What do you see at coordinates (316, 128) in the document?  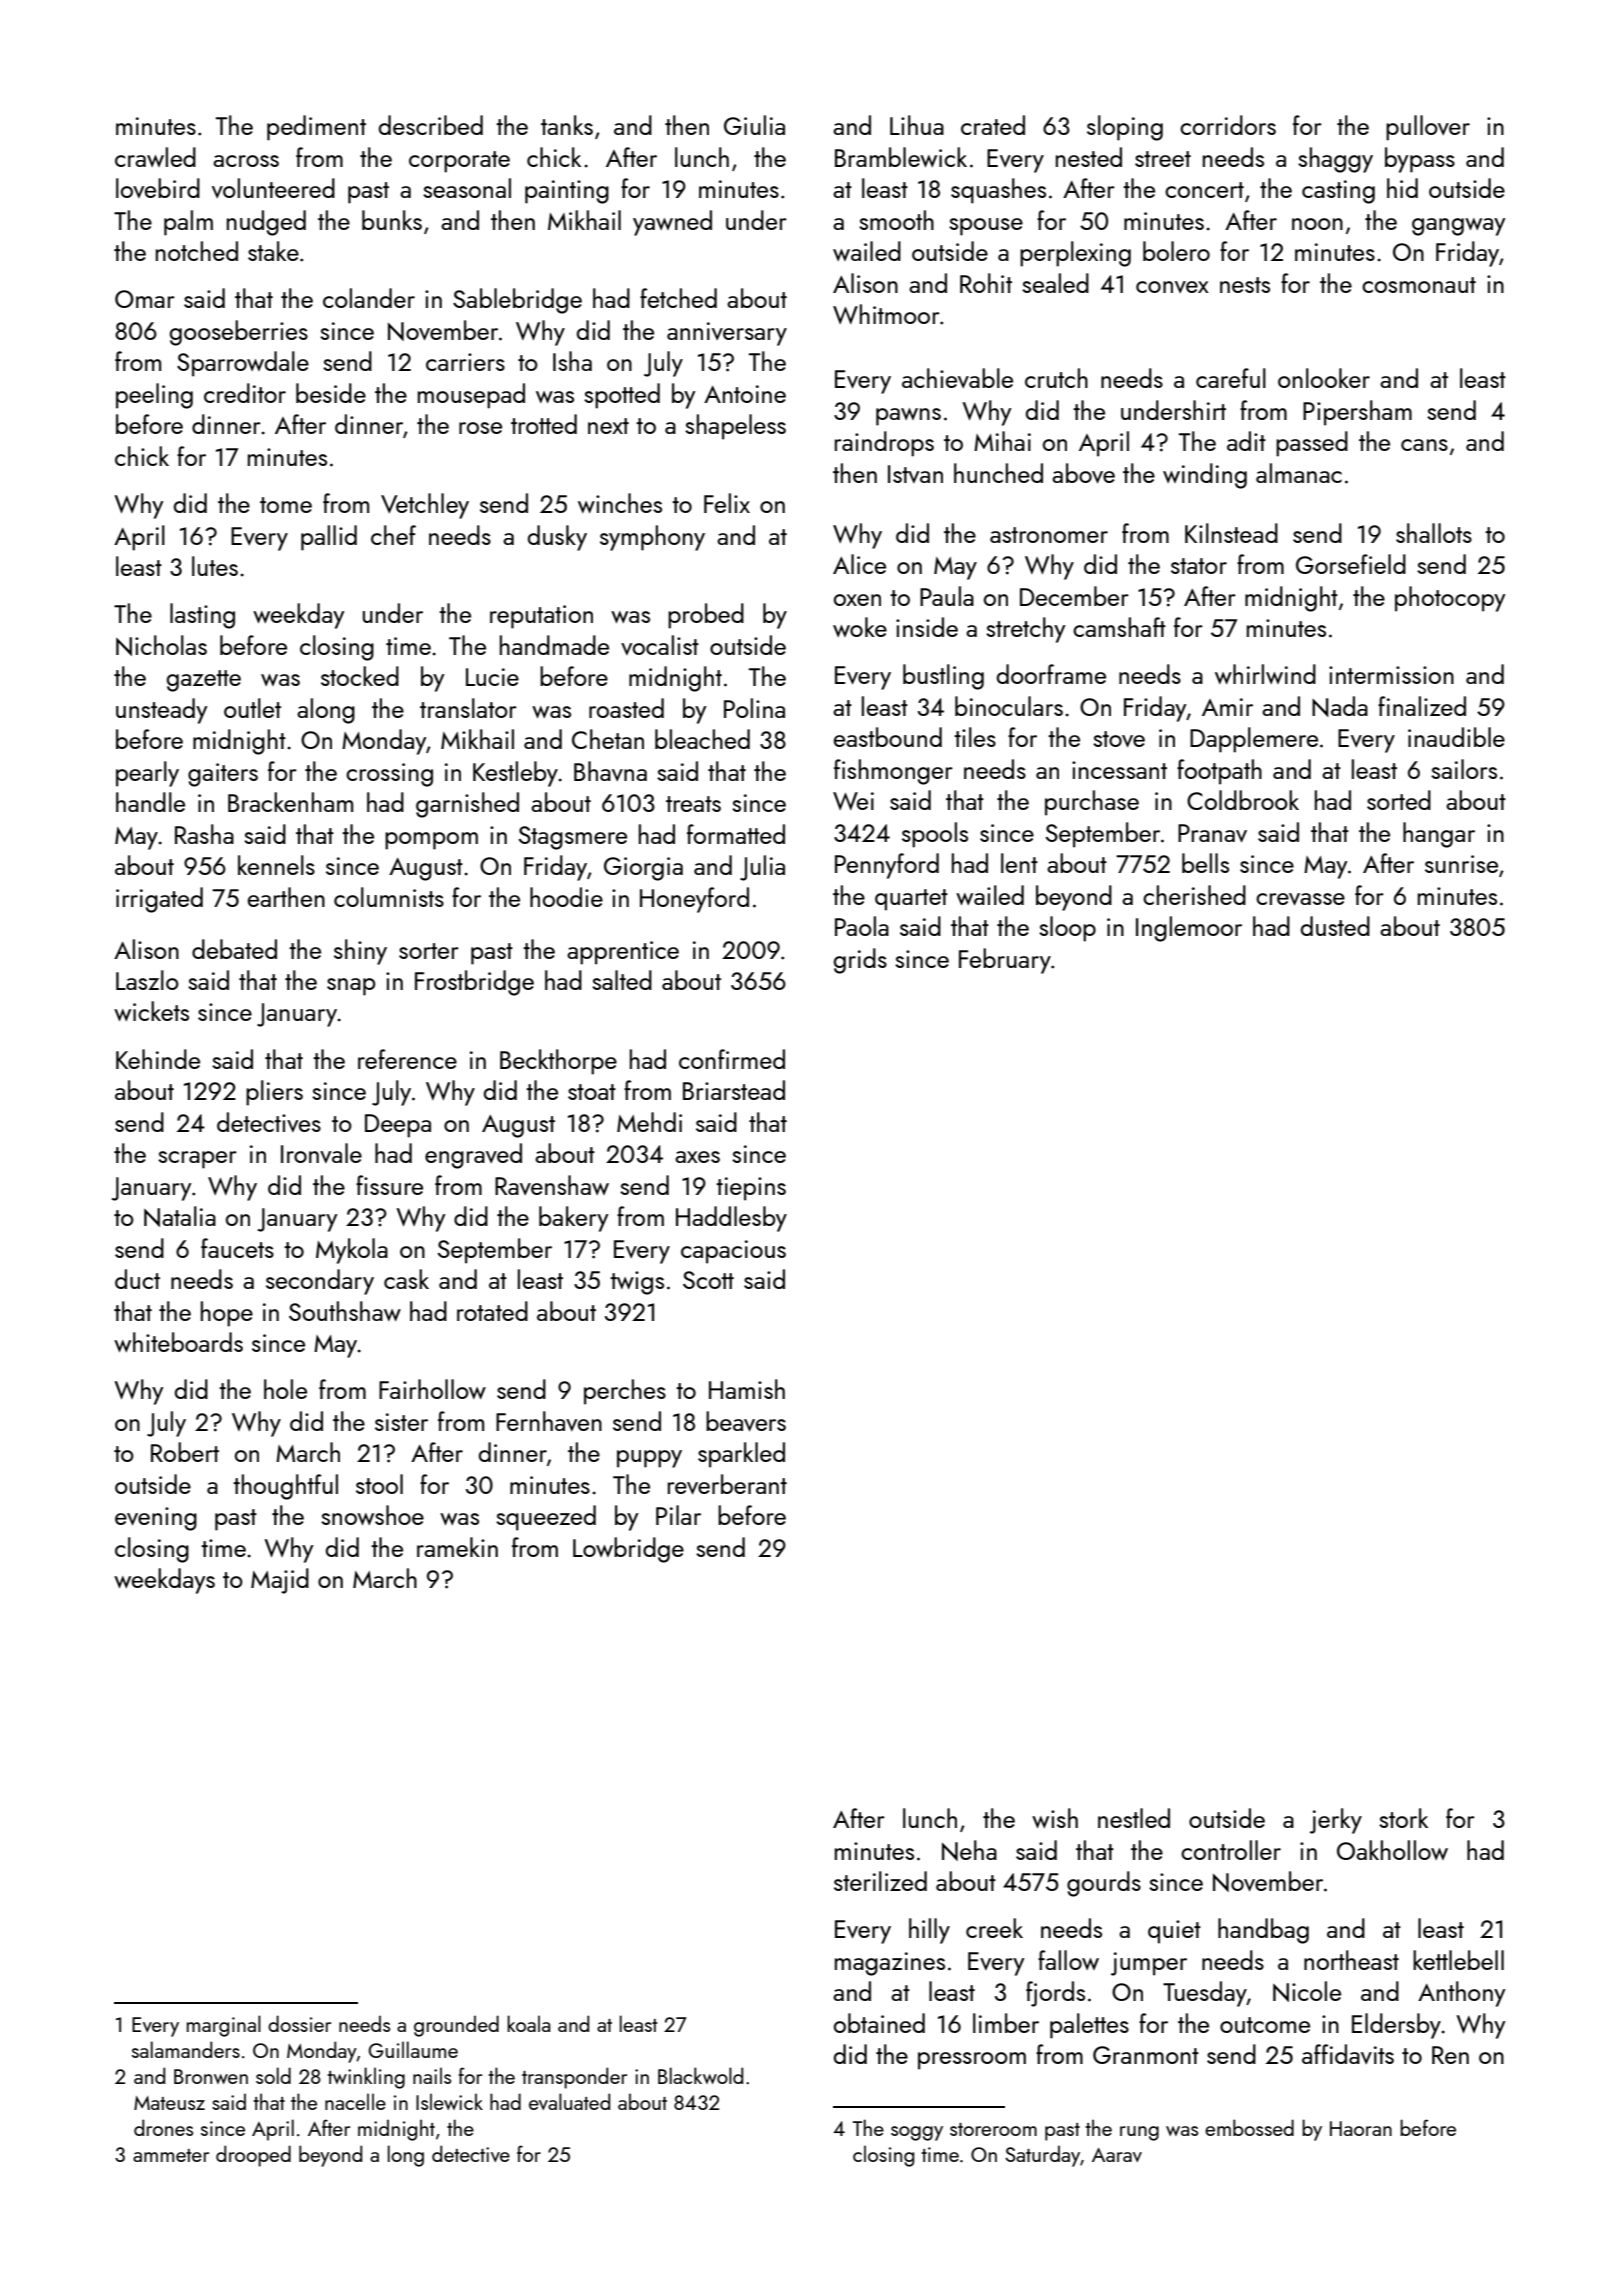 I see `pediment` at bounding box center [316, 128].
